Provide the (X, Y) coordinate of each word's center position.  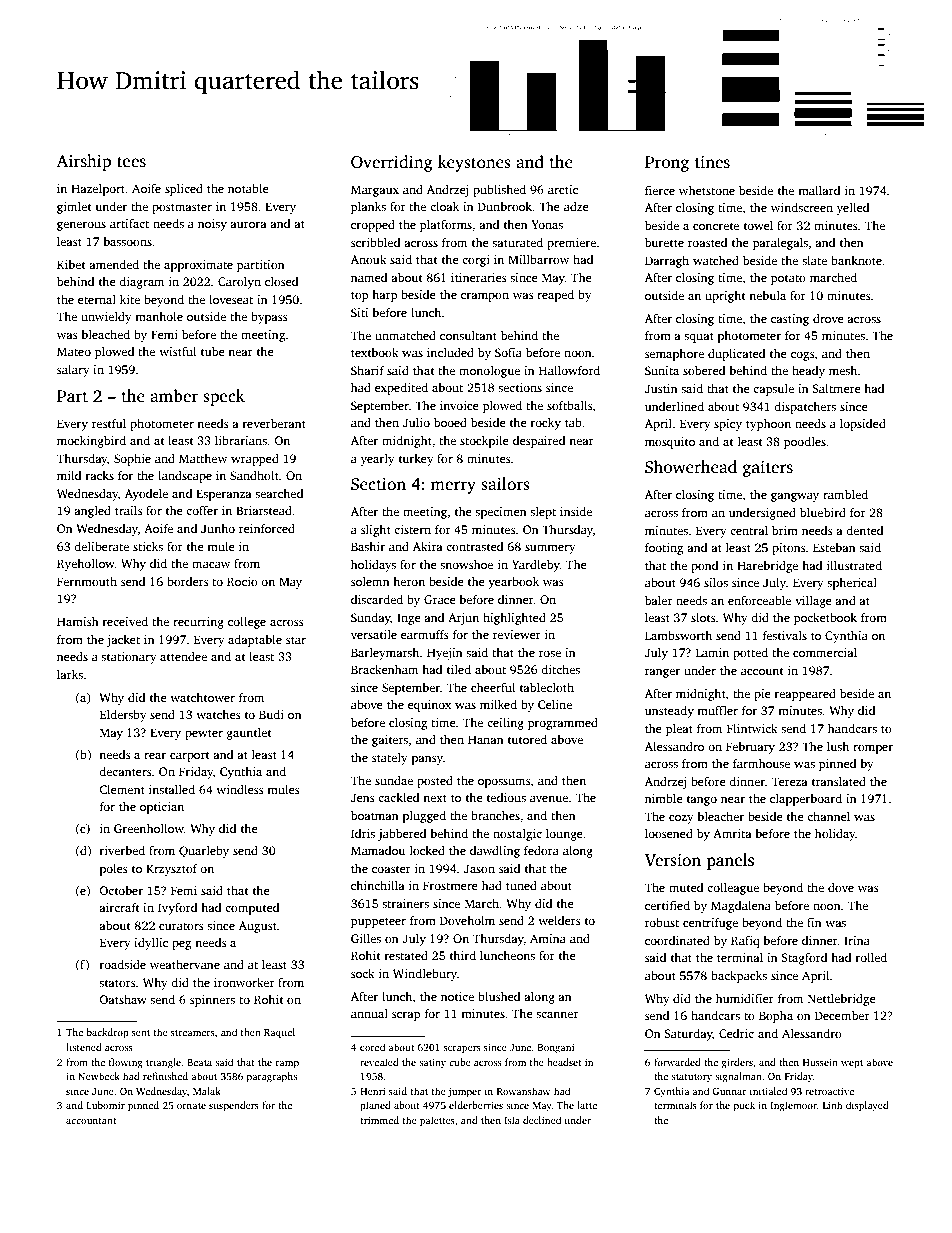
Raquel (279, 1033)
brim (785, 530)
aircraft (119, 907)
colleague (733, 889)
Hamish (78, 621)
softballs (570, 405)
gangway (795, 497)
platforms (446, 226)
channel (828, 816)
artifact (129, 223)
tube (213, 351)
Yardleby (536, 566)
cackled (398, 797)
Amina (548, 938)
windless (240, 789)
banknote (856, 260)
